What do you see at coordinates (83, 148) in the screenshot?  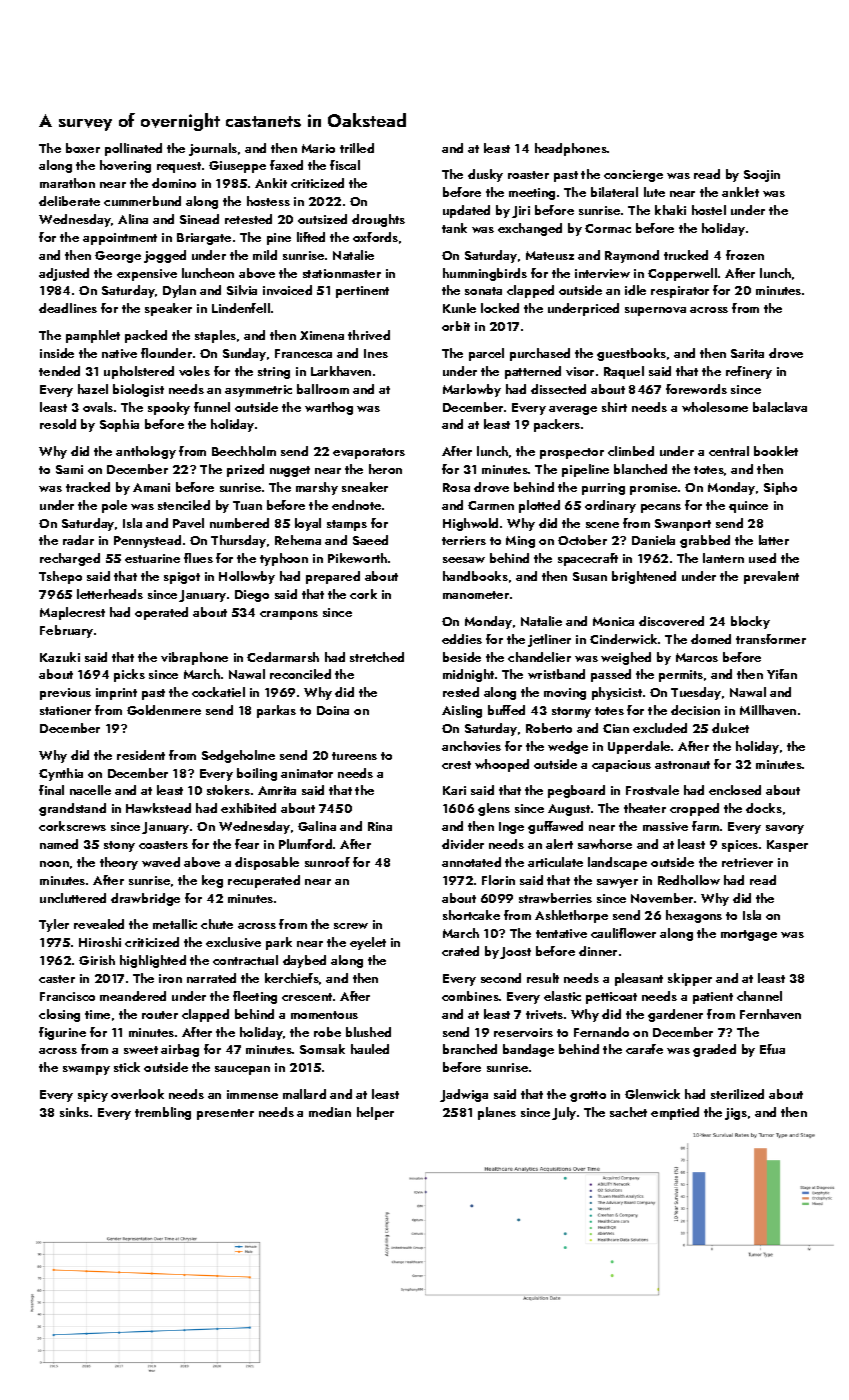 I see `boxer` at bounding box center [83, 148].
